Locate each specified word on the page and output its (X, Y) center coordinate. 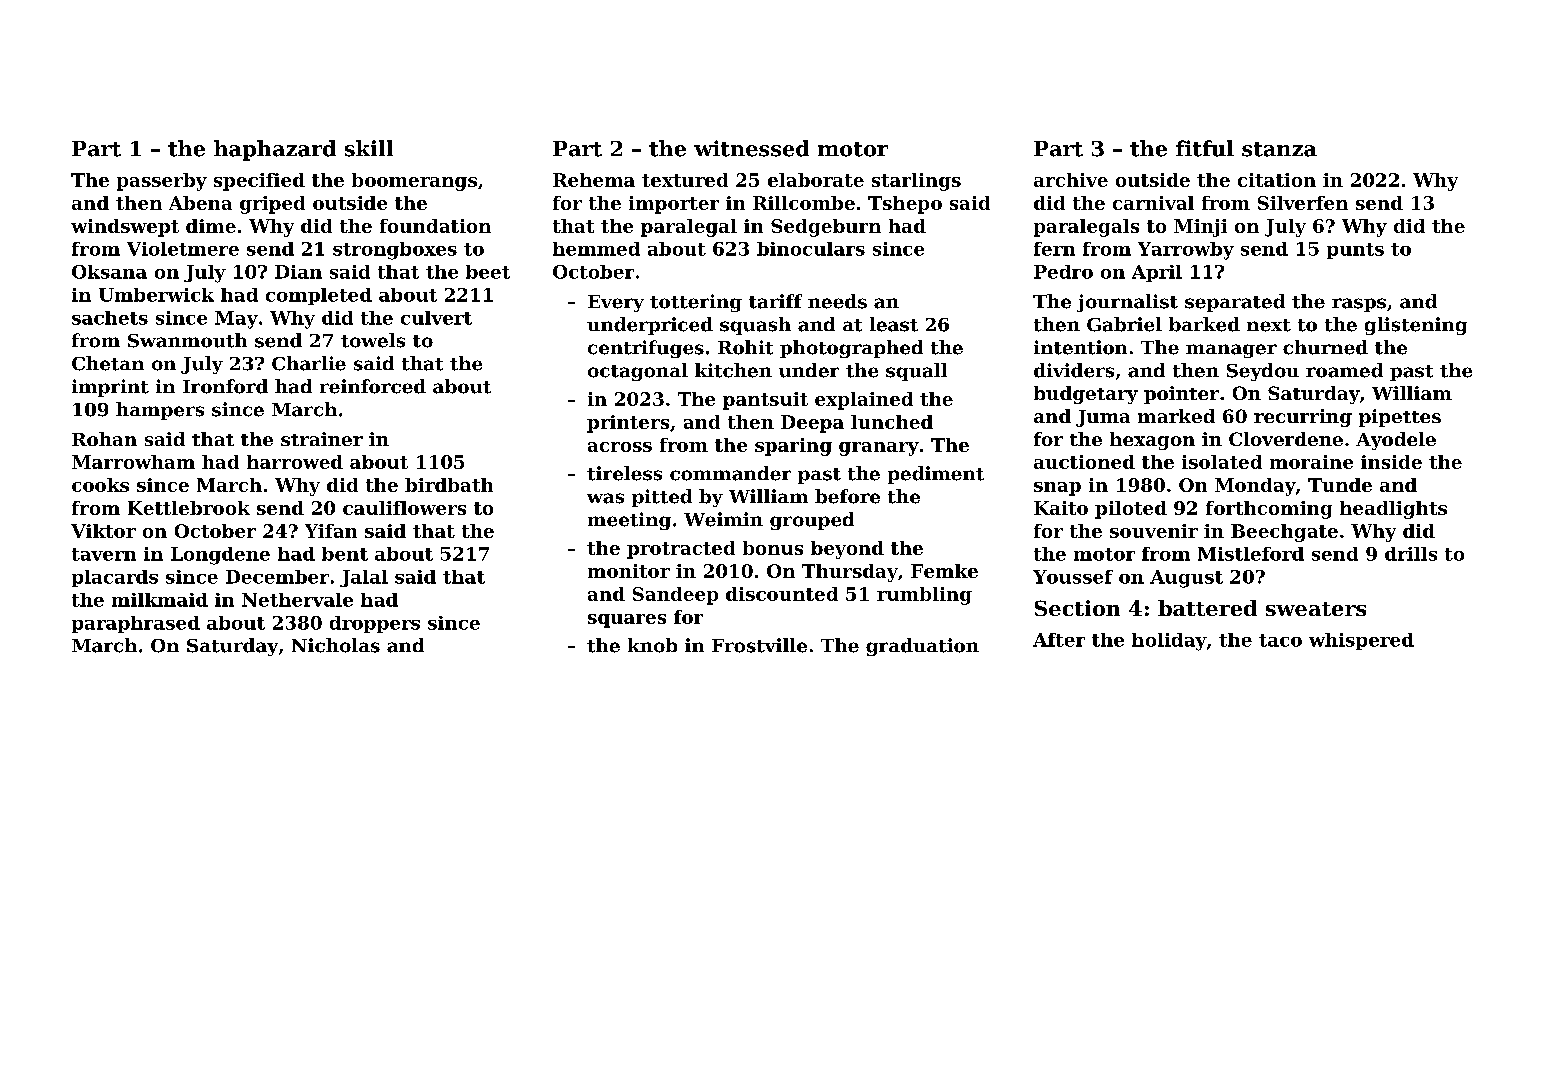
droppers (375, 624)
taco (1280, 640)
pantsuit (765, 401)
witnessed (751, 148)
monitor (629, 571)
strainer (322, 439)
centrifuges (646, 349)
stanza (1279, 149)
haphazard (275, 150)
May (236, 320)
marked (1176, 416)
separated (1235, 303)
